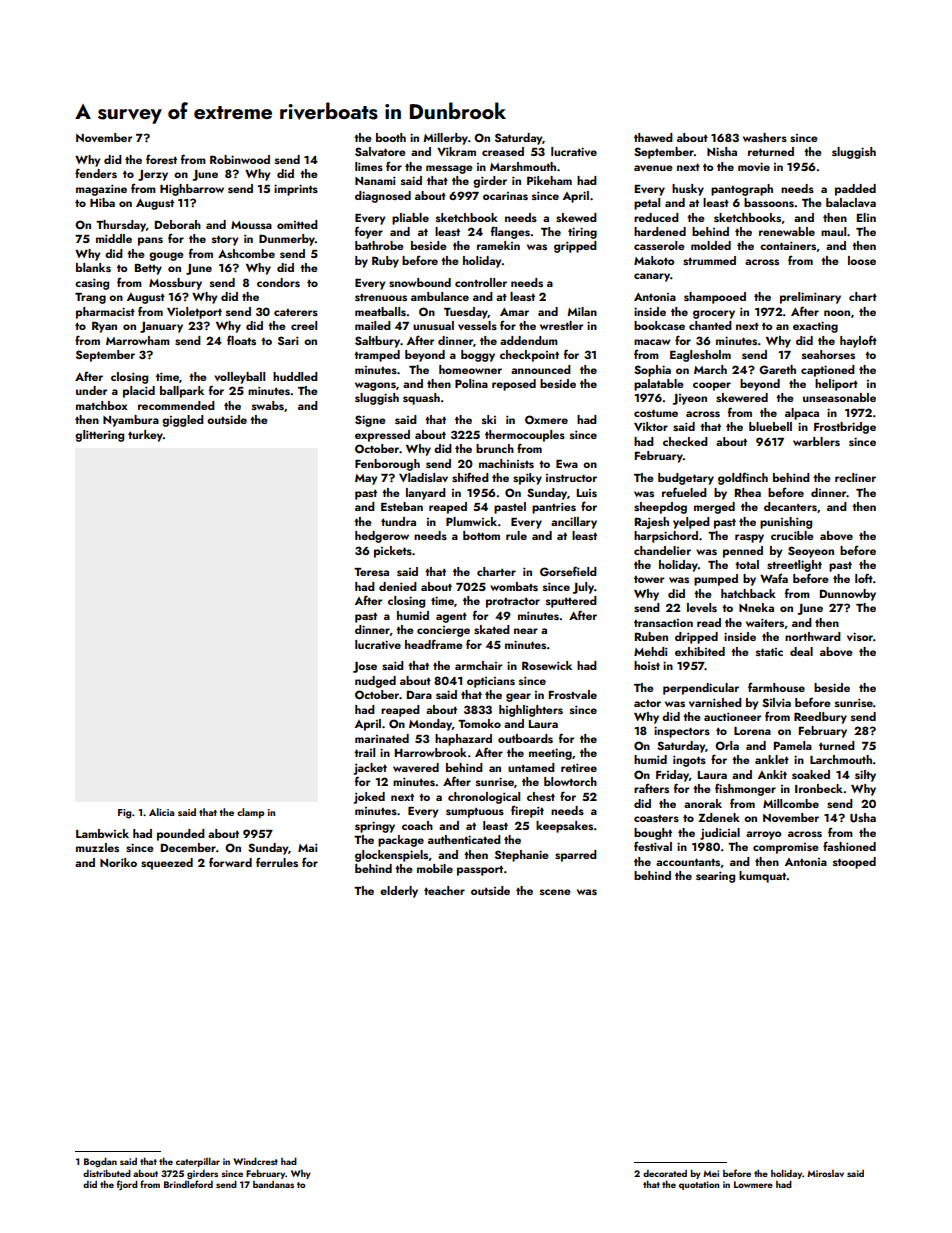 The width and height of the image is (952, 1233). Describe the element at coordinates (555, 892) in the image. I see `scene` at that location.
